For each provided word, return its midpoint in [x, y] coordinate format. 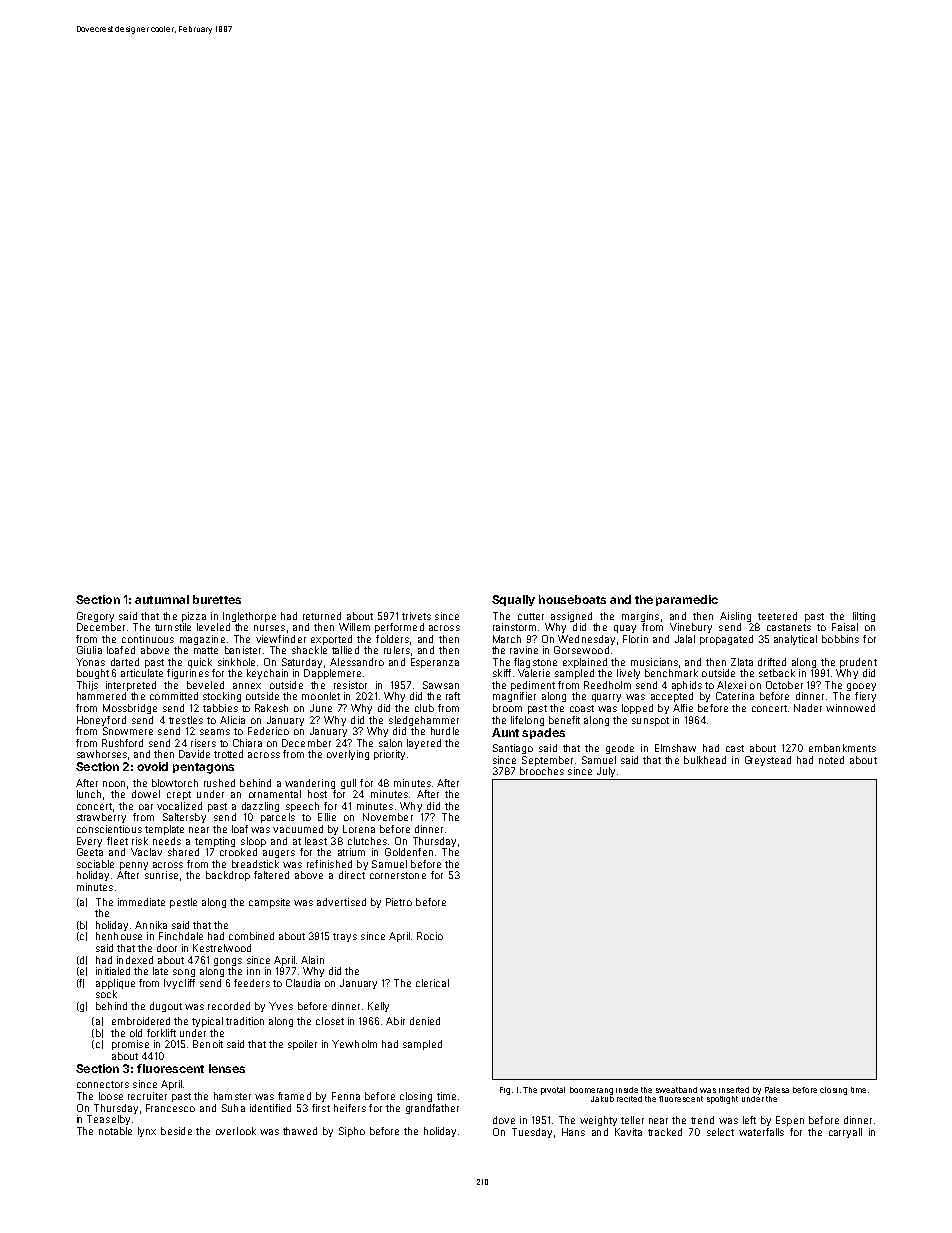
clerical [432, 983]
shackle [309, 650]
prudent [858, 663]
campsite [269, 903]
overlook [236, 1131]
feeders [252, 983]
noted [831, 760]
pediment [533, 686]
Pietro [399, 902]
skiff [502, 673]
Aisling [735, 617]
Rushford [122, 743]
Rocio [430, 936]
